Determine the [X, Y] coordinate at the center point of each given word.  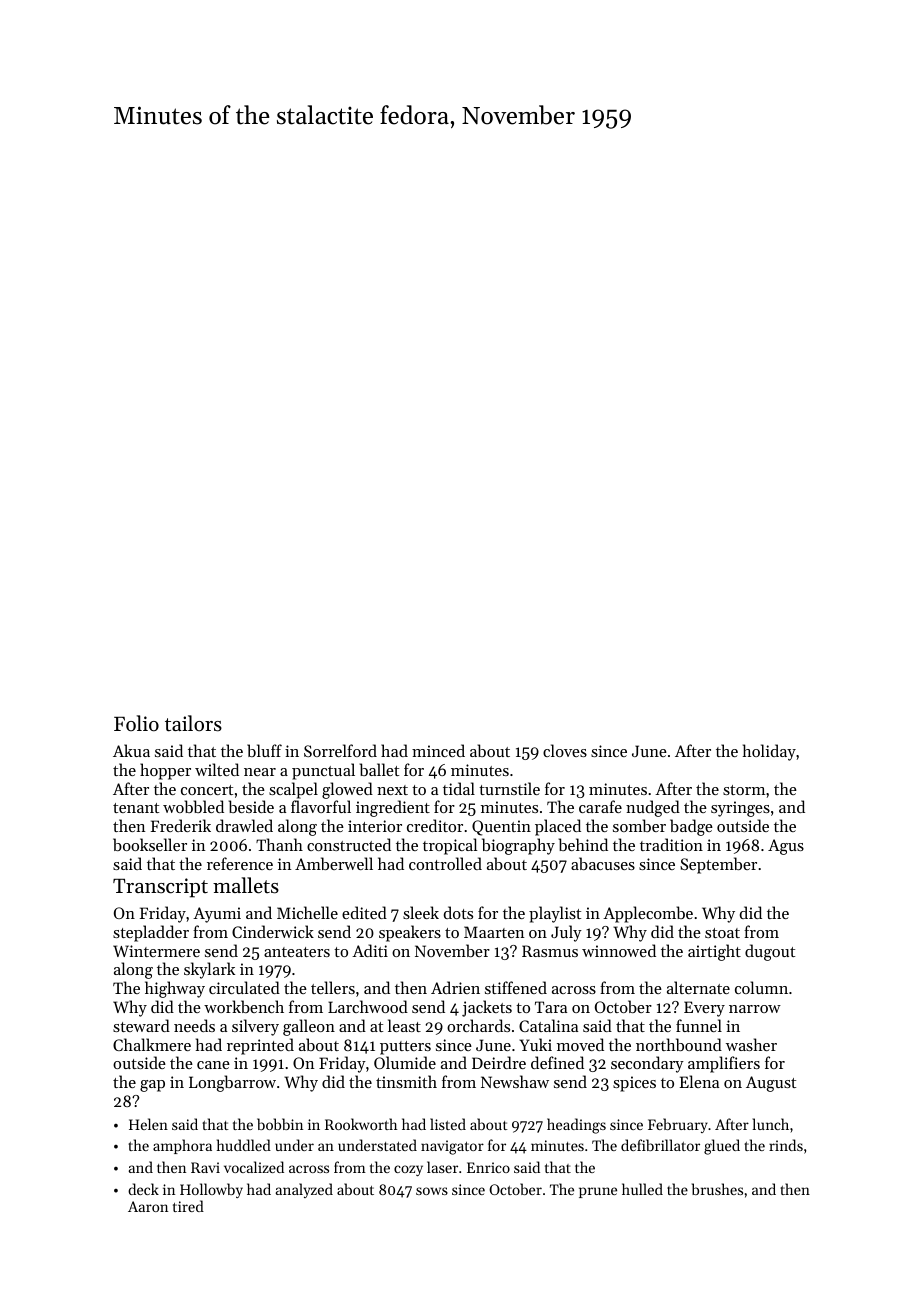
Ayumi [217, 915]
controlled [445, 863]
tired [188, 1206]
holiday [769, 752]
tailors [193, 723]
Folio [136, 723]
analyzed [304, 1190]
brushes [717, 1189]
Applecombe [648, 914]
